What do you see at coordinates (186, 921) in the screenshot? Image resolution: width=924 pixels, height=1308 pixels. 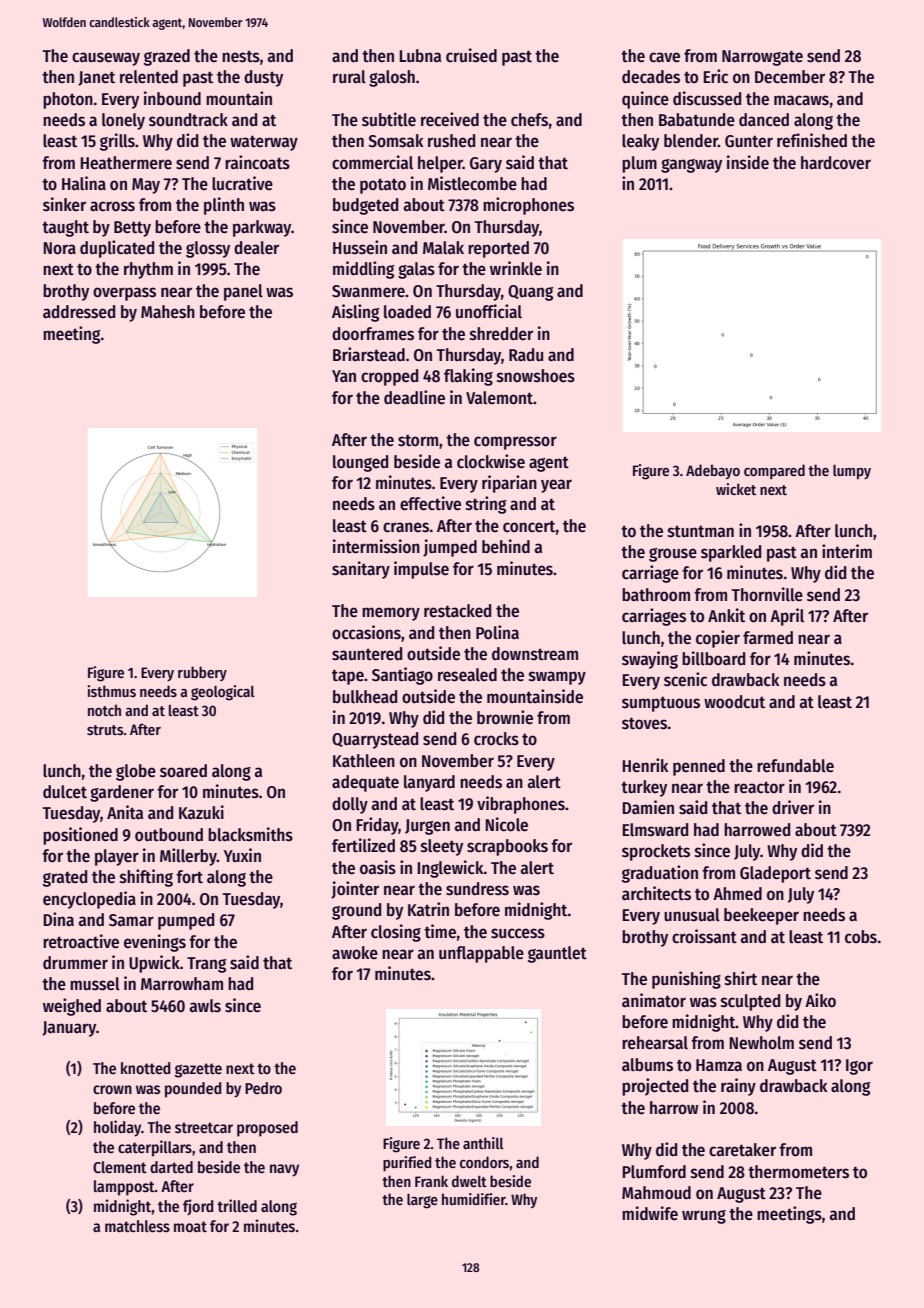 I see `pumped` at bounding box center [186, 921].
